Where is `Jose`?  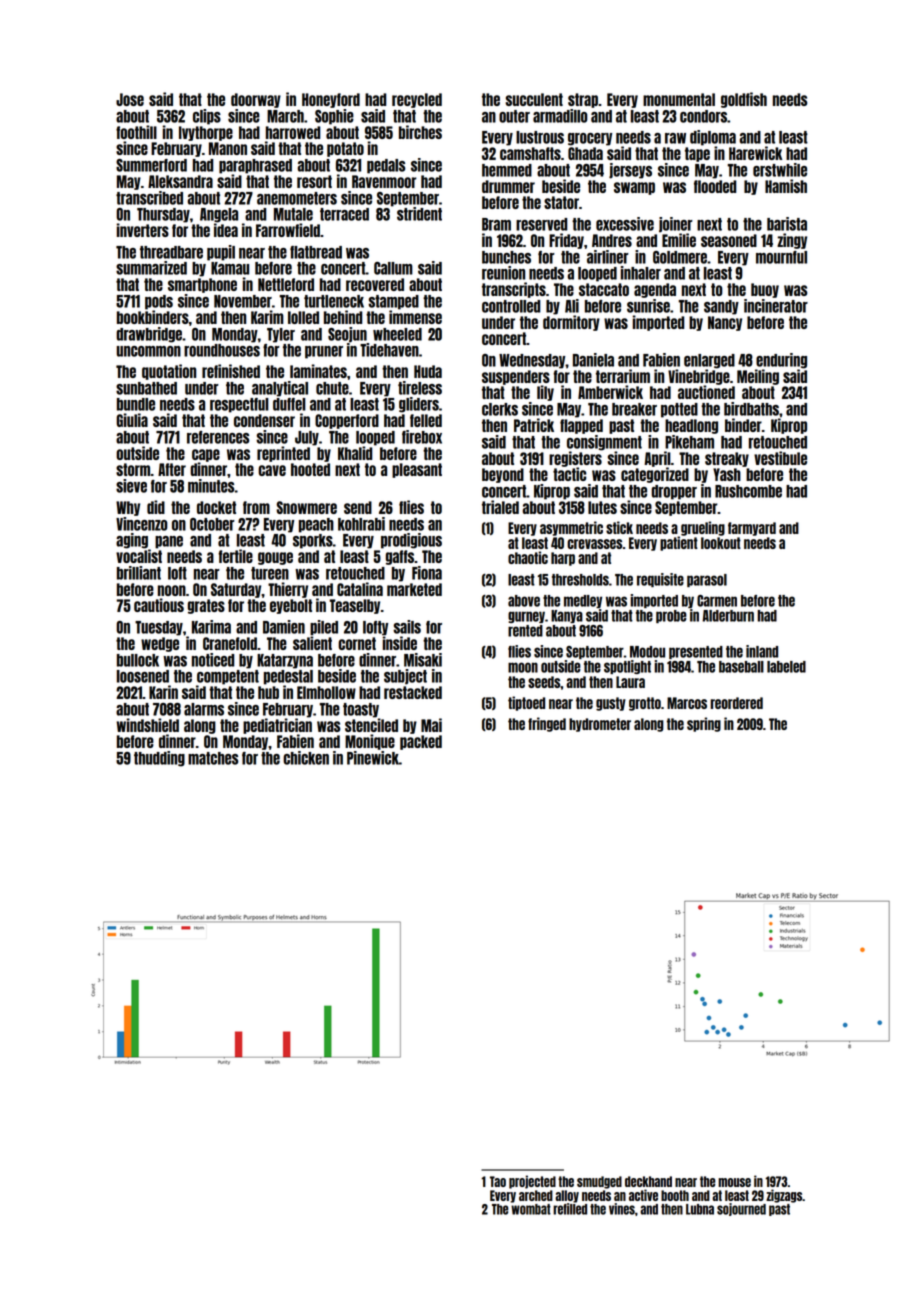
Jose is located at coordinates (130, 99).
